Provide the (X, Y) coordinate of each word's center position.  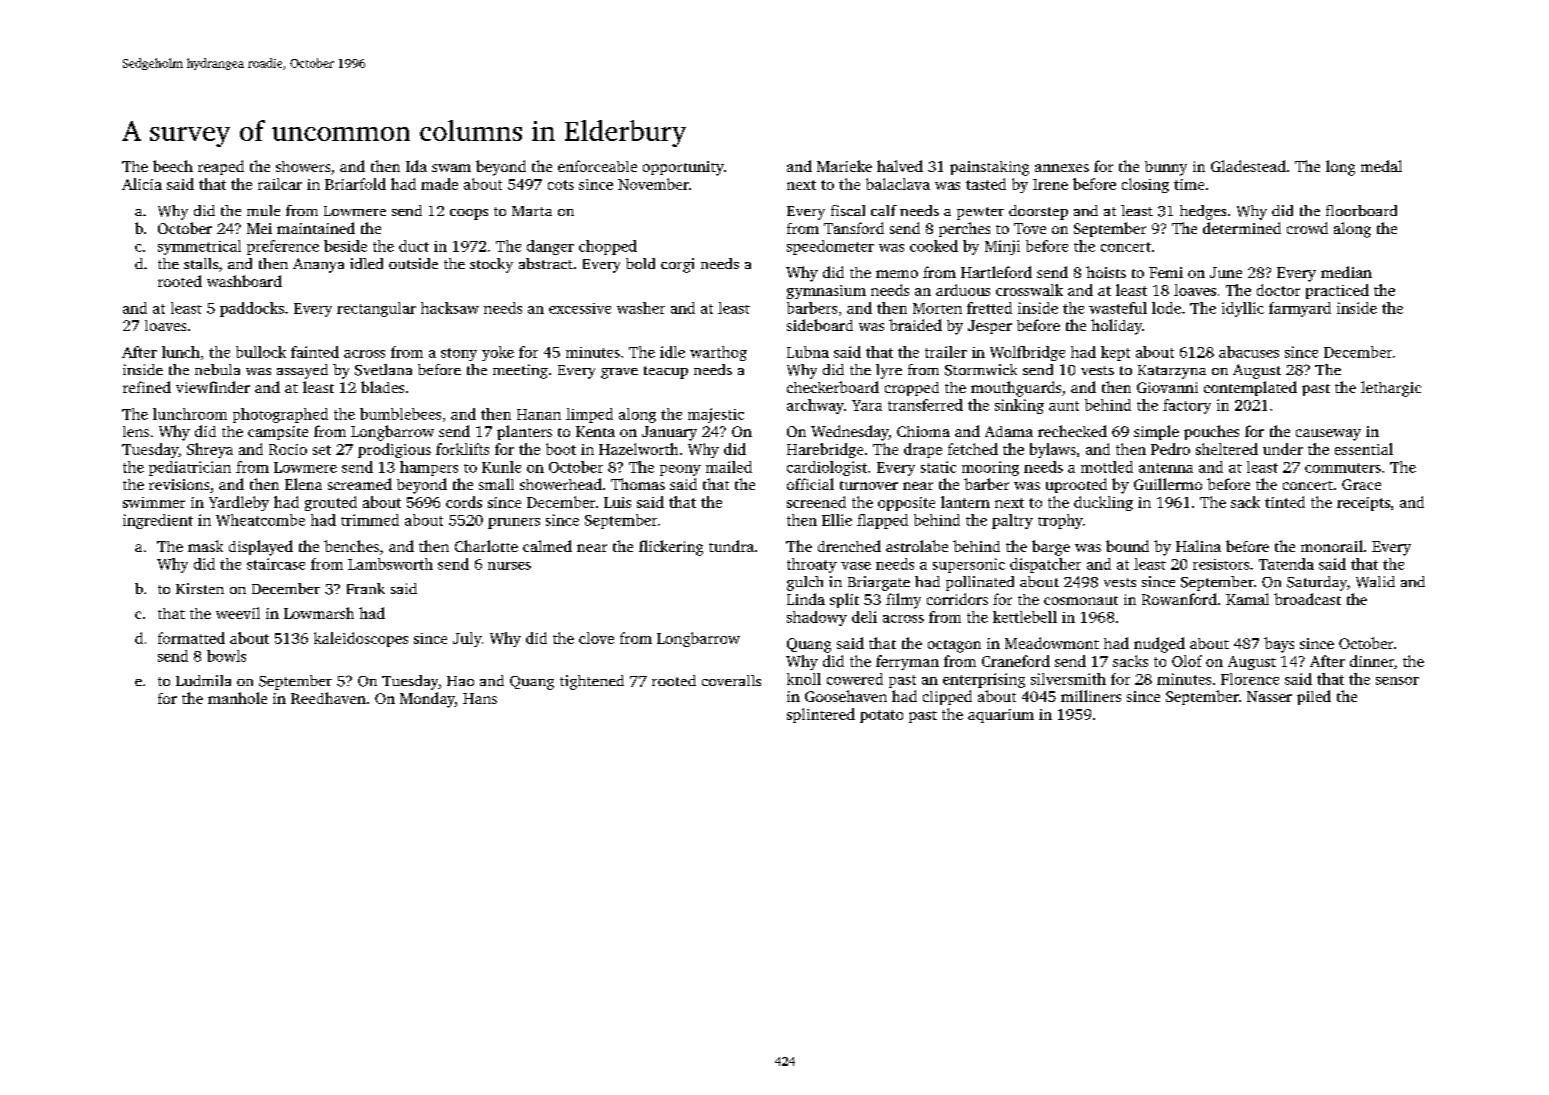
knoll (804, 679)
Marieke (844, 166)
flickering (671, 548)
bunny (1166, 168)
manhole (237, 698)
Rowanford (1179, 599)
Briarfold (355, 184)
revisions (179, 484)
